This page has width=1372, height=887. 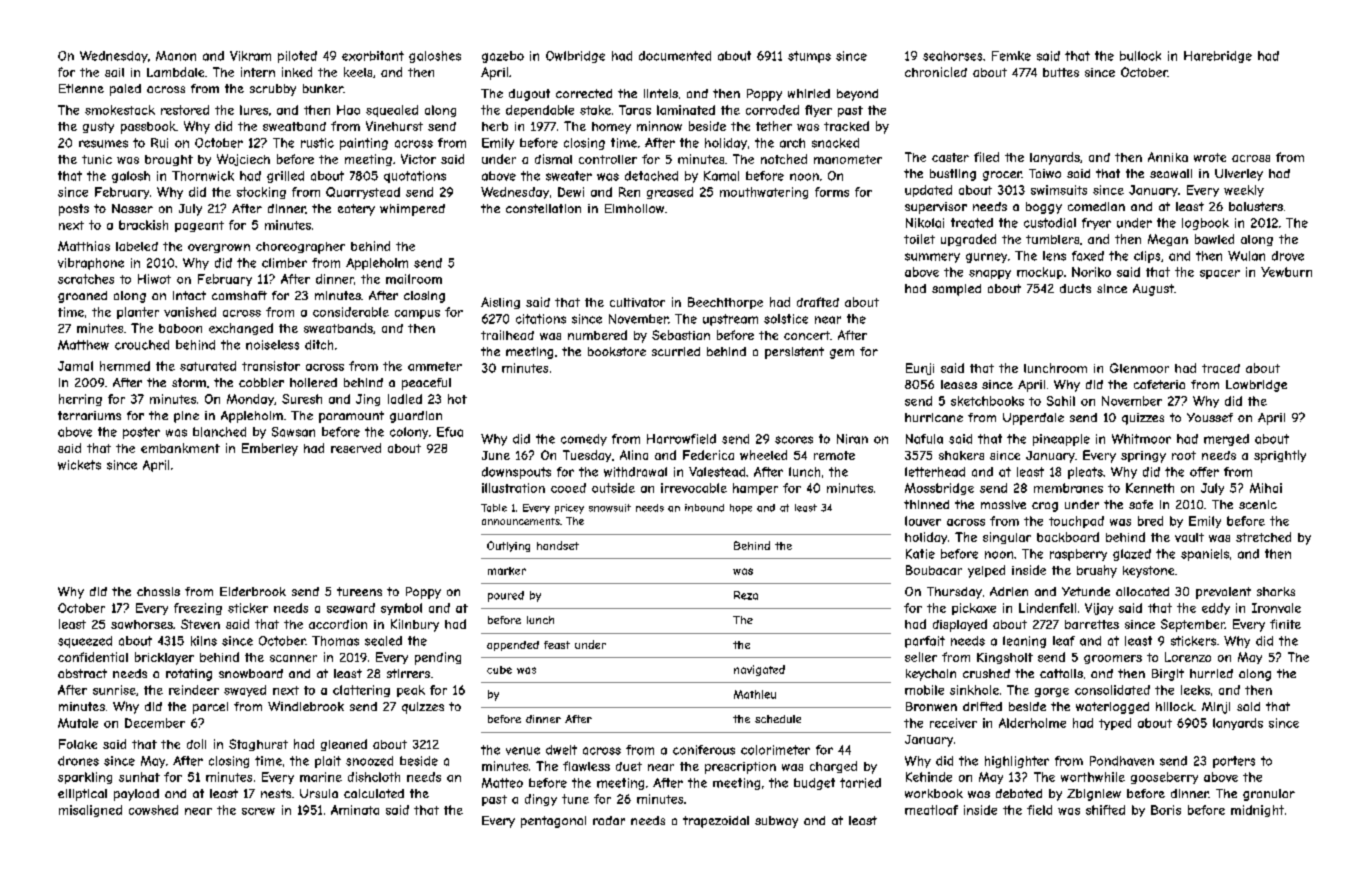 I want to click on Mathieu, so click(x=755, y=694).
